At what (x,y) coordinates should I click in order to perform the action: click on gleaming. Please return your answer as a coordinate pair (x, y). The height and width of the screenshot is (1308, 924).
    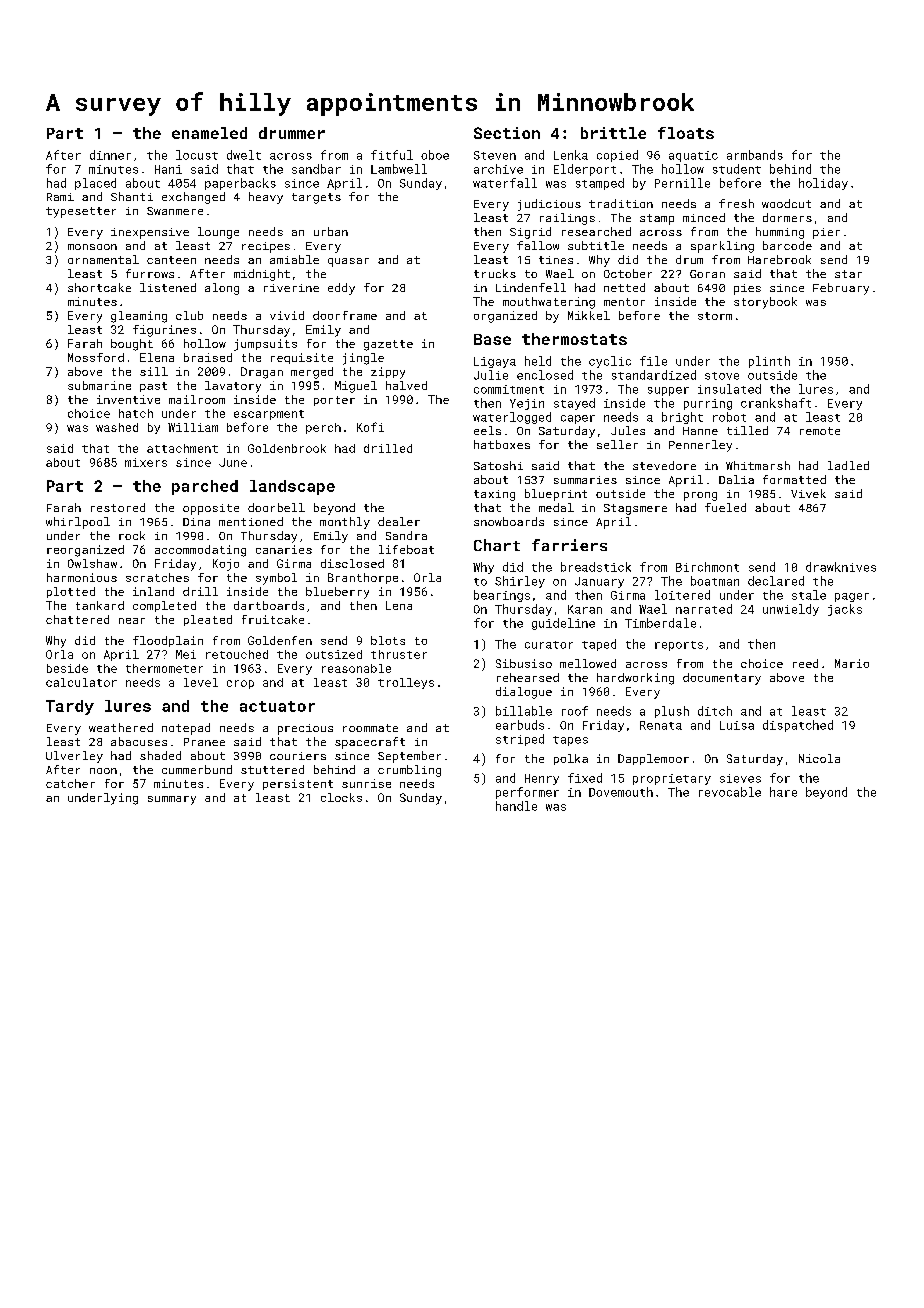
    Looking at the image, I should click on (139, 317).
